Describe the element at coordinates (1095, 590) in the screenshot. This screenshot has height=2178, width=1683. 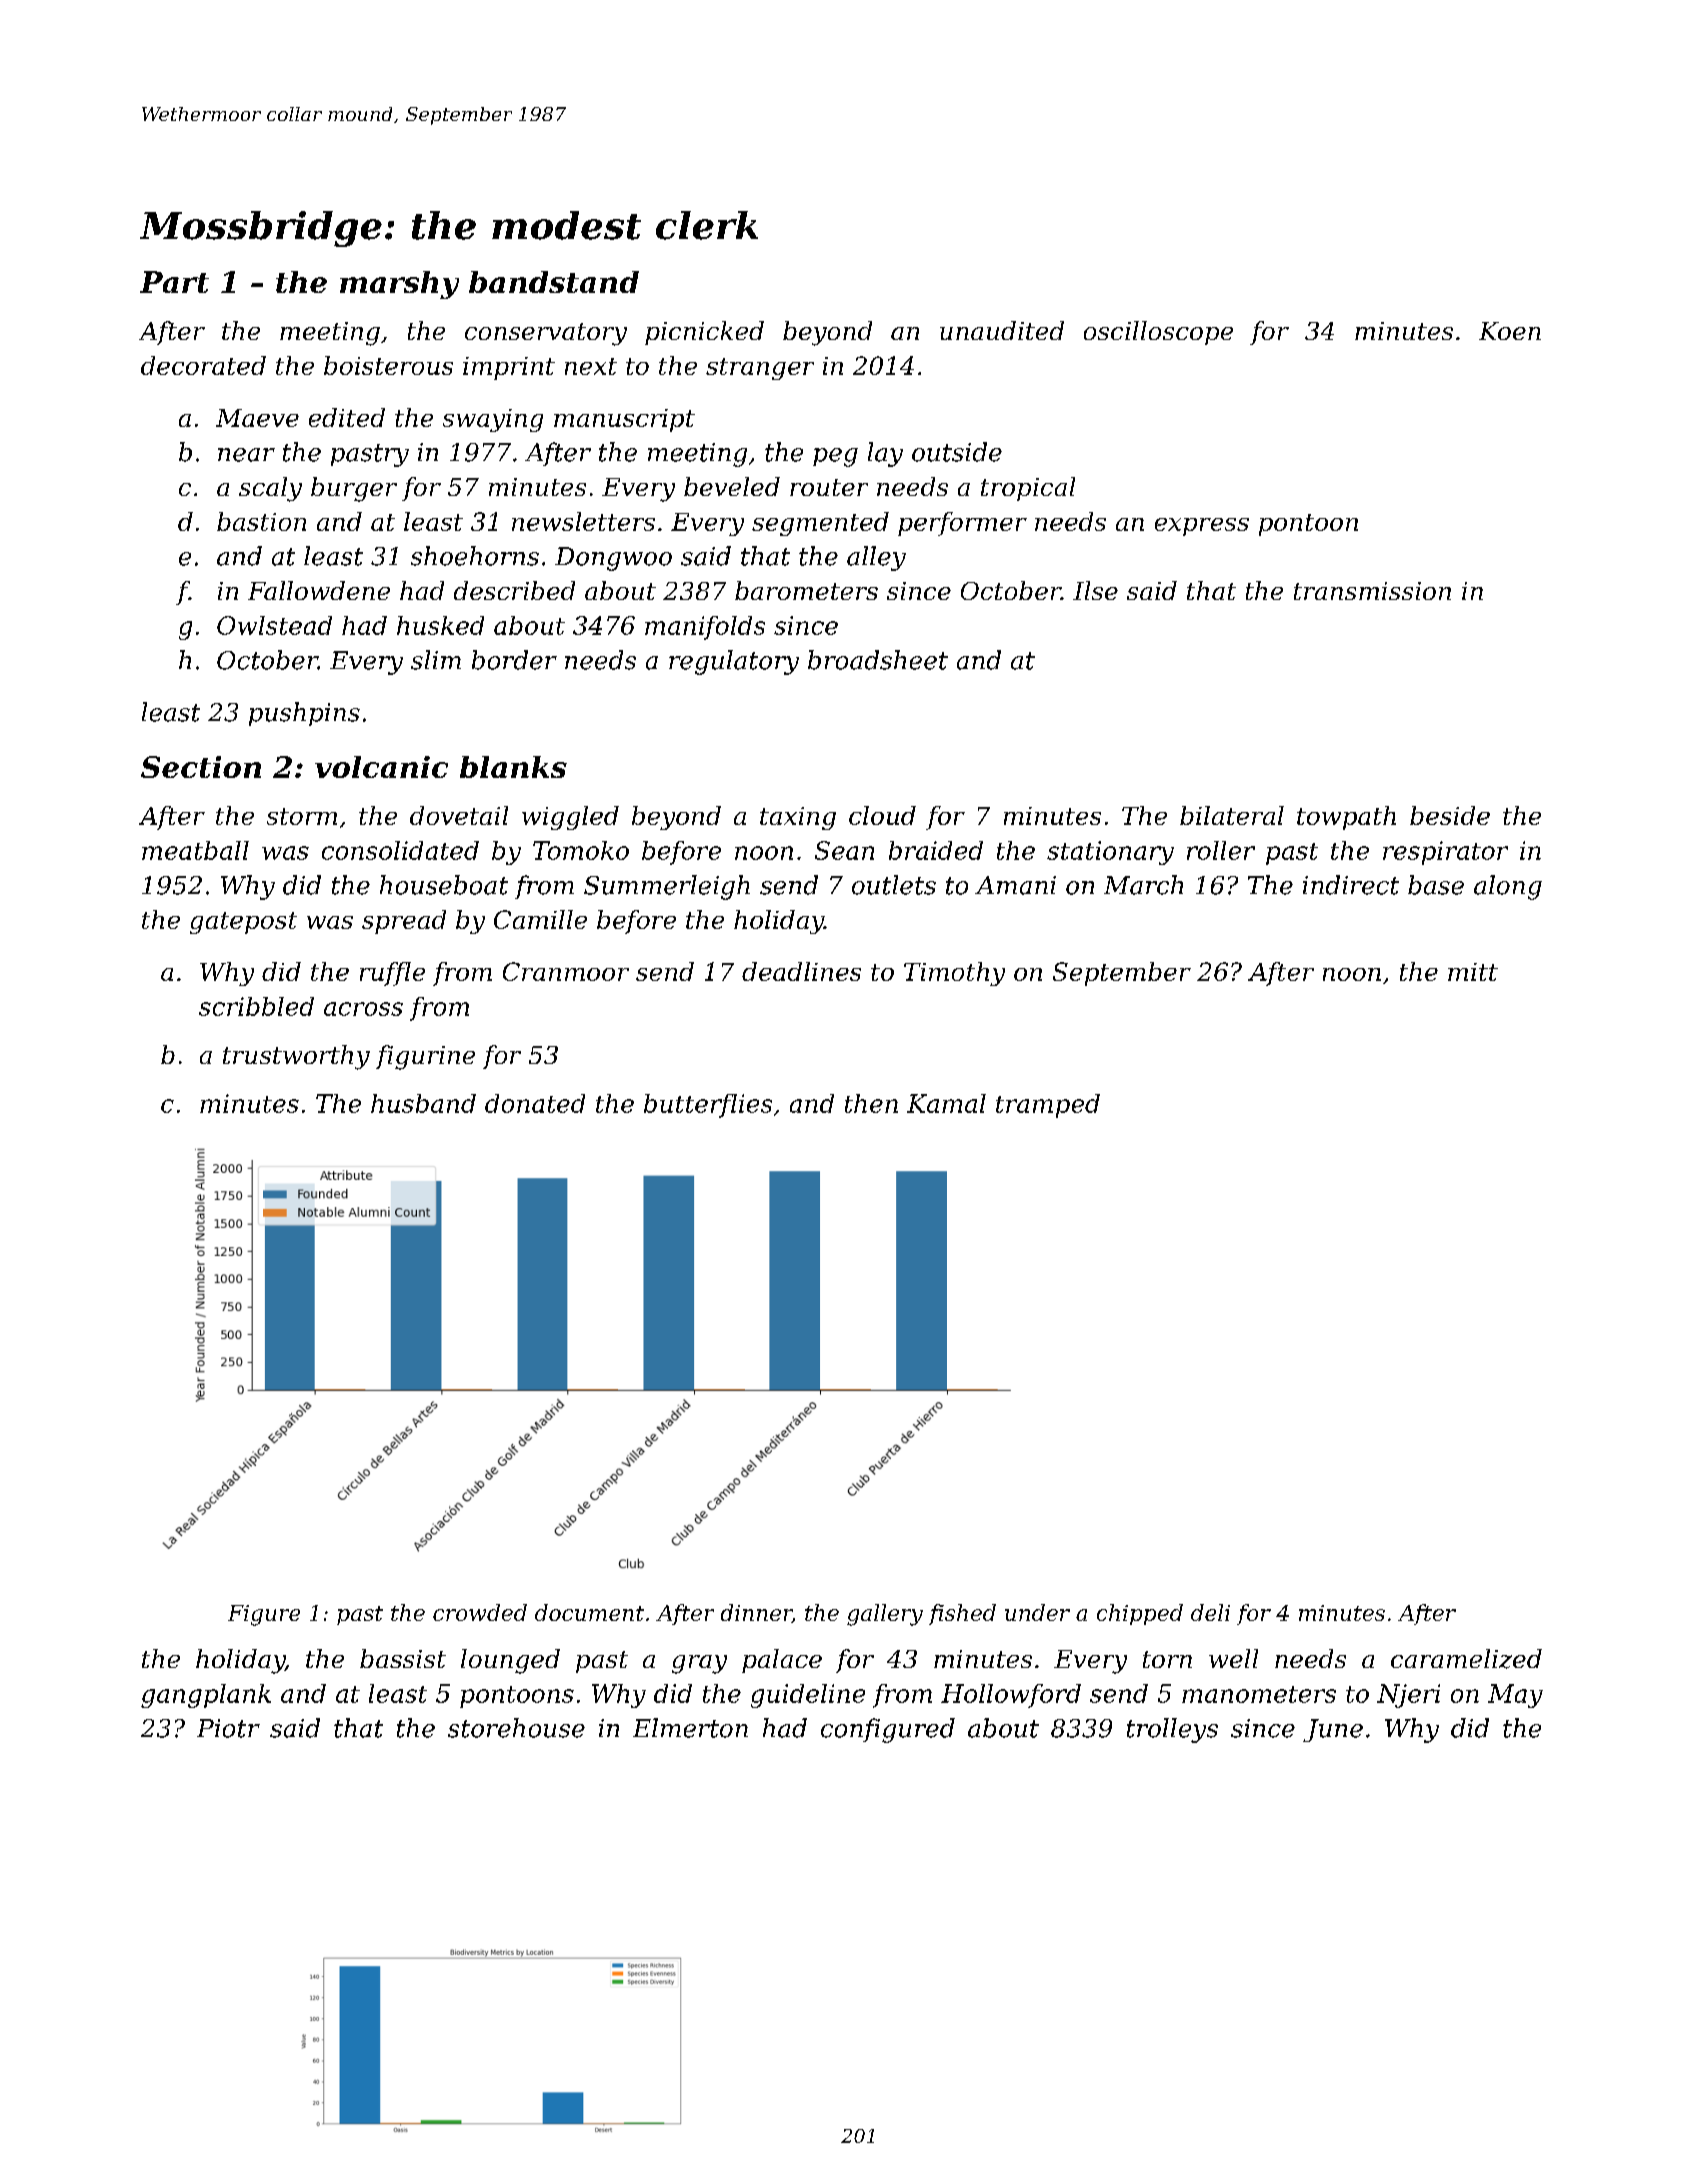
I see `Ilse` at that location.
